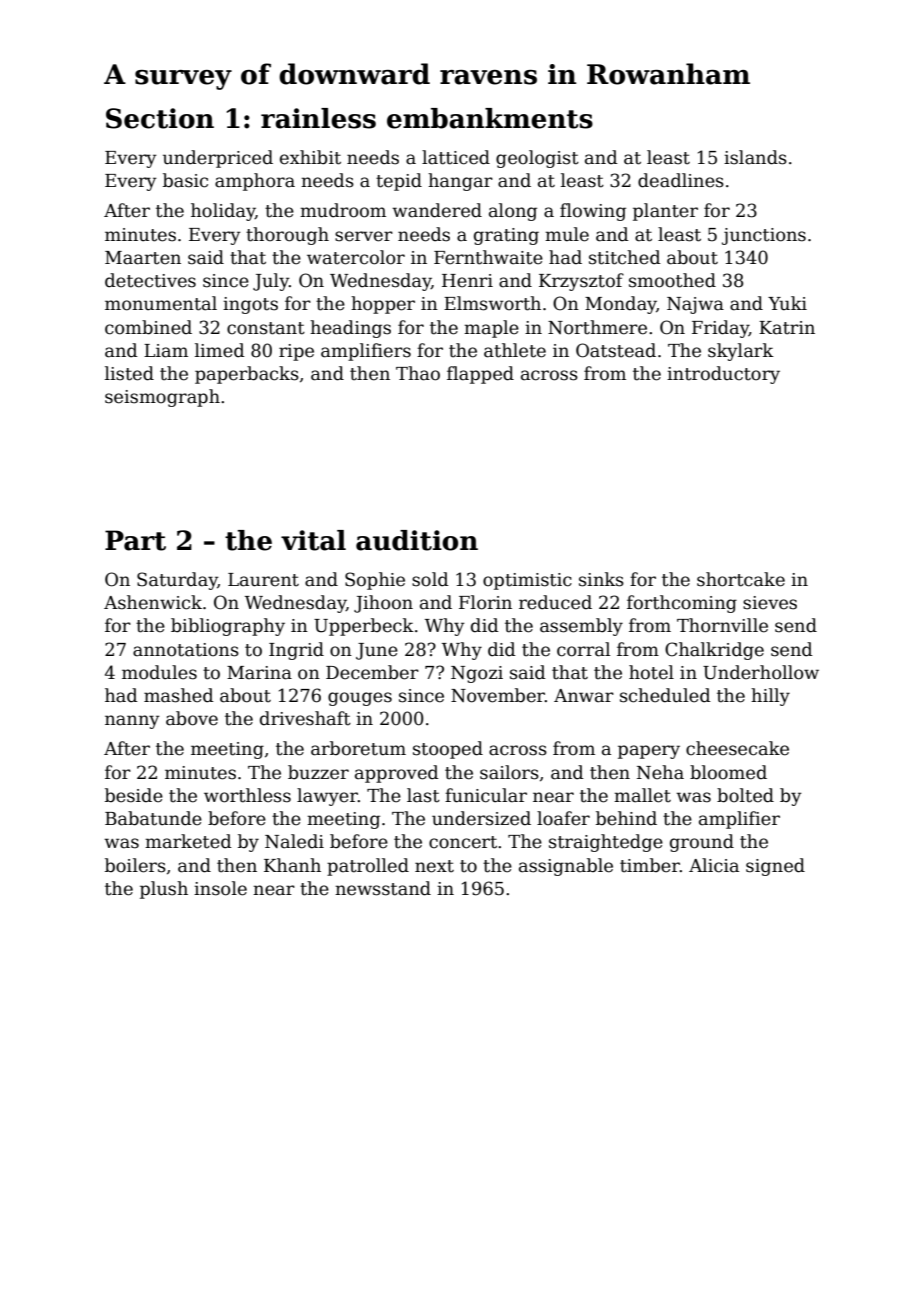 Image resolution: width=924 pixels, height=1308 pixels. Describe the element at coordinates (383, 305) in the screenshot. I see `hopper` at that location.
